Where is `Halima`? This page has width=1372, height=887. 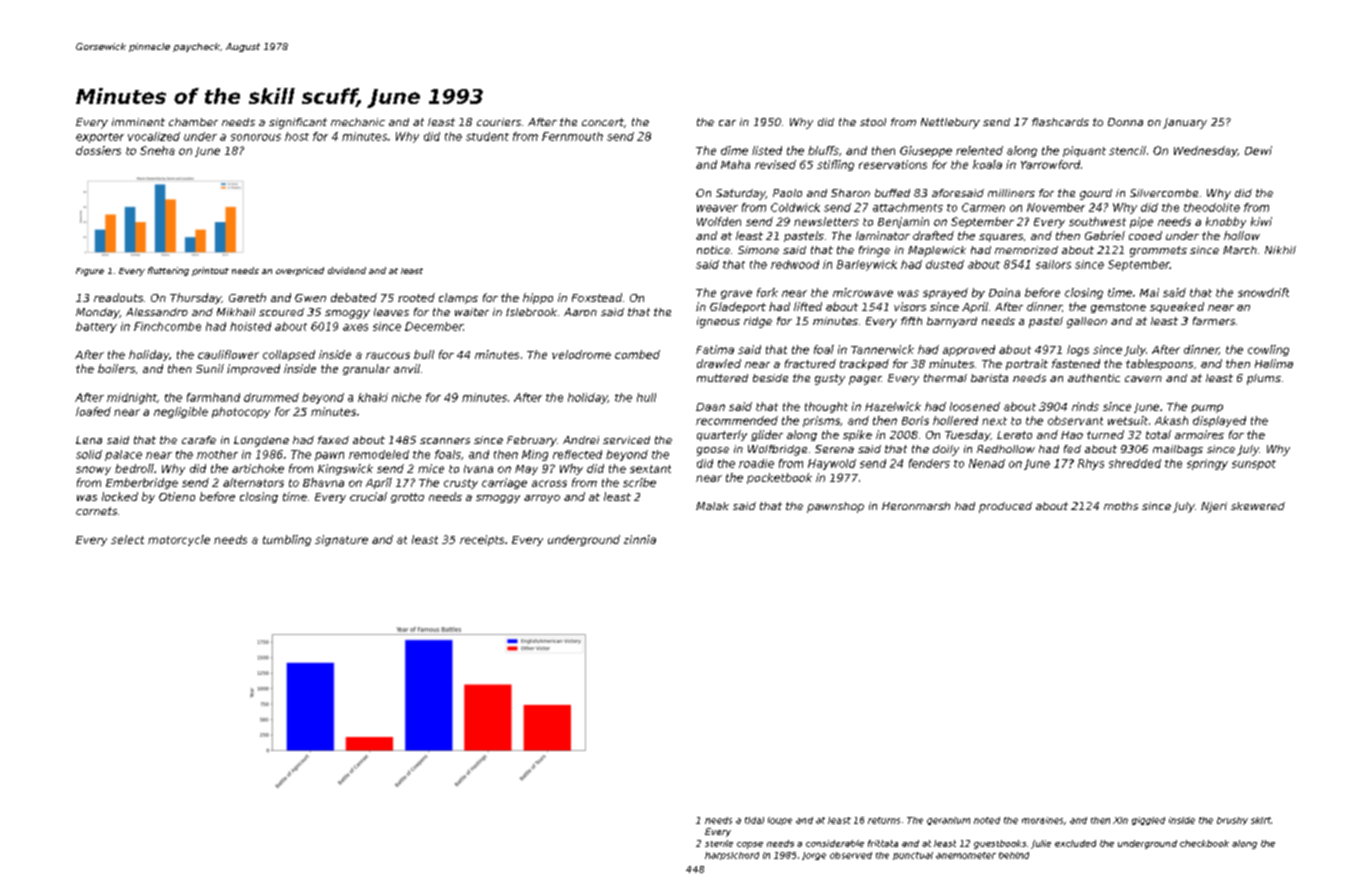
Halima is located at coordinates (1274, 363).
